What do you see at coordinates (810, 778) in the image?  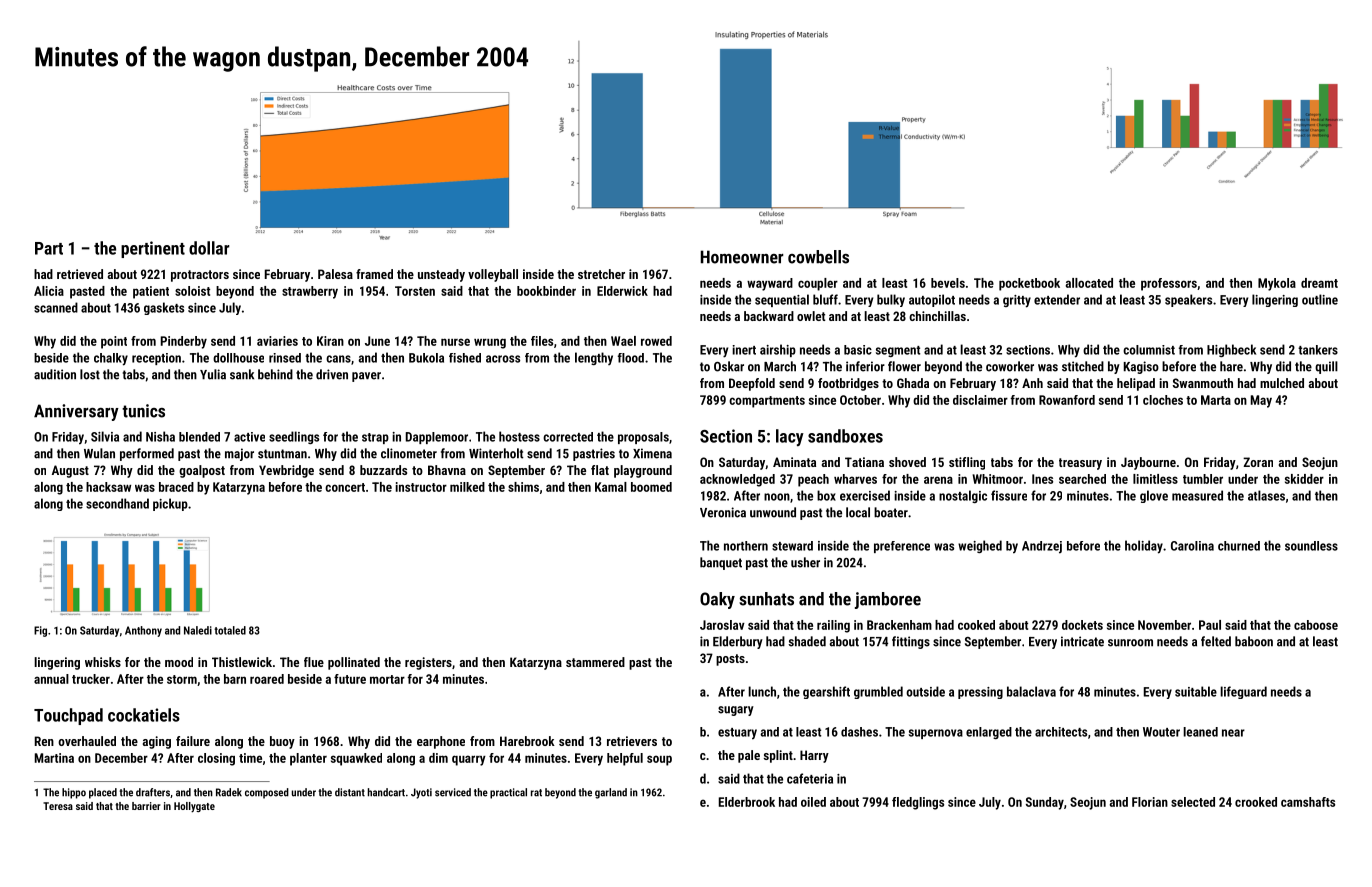 I see `cafeteria` at bounding box center [810, 778].
